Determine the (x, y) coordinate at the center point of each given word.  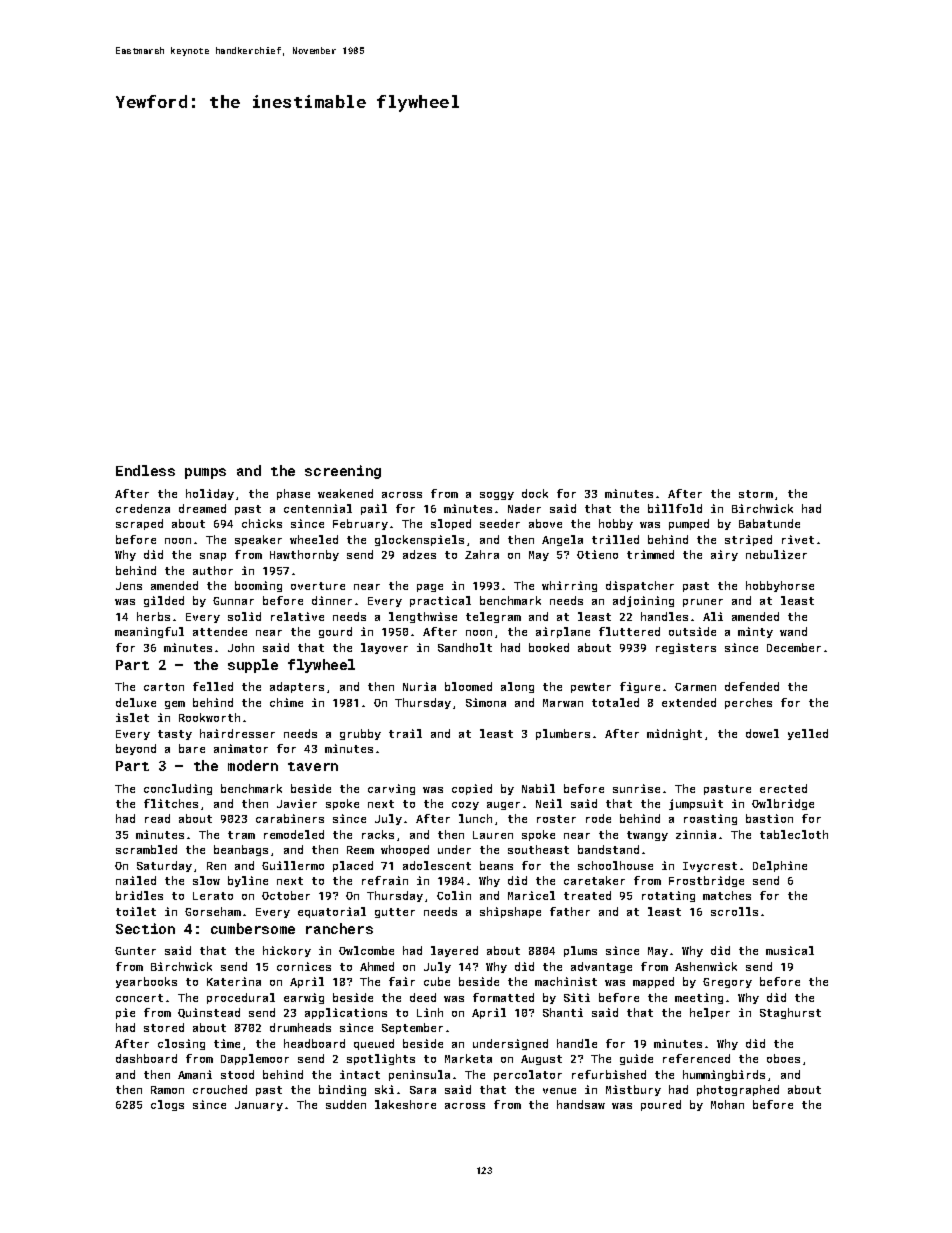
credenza (143, 508)
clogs (167, 1105)
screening (343, 472)
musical (790, 950)
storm (756, 494)
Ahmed (377, 966)
